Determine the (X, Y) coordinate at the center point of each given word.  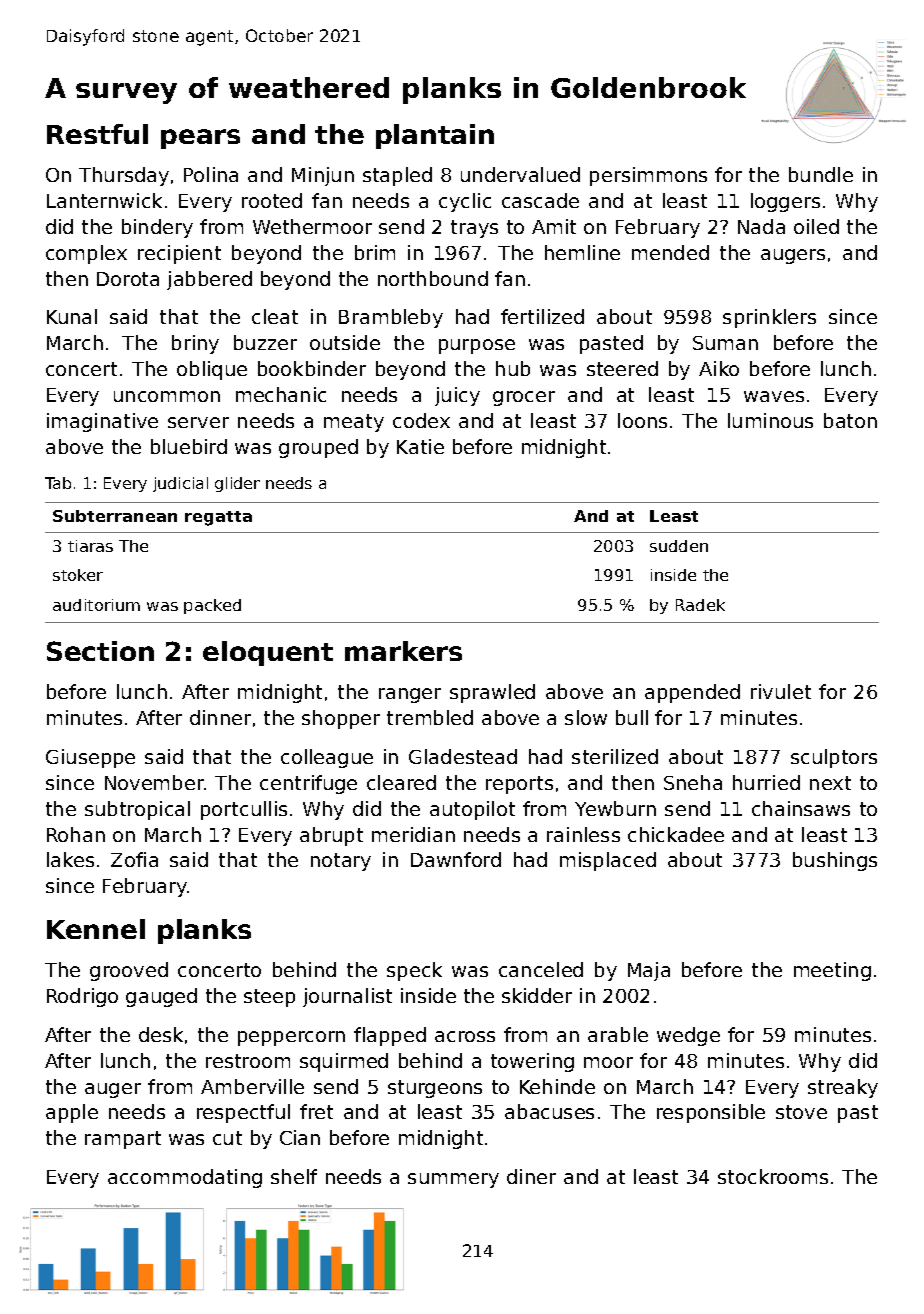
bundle (821, 174)
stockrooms (773, 1176)
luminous (770, 420)
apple (72, 1113)
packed (212, 606)
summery (453, 1180)
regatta (218, 518)
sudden (679, 546)
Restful (97, 134)
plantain (435, 136)
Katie (420, 446)
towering (532, 1062)
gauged (161, 997)
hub (513, 368)
